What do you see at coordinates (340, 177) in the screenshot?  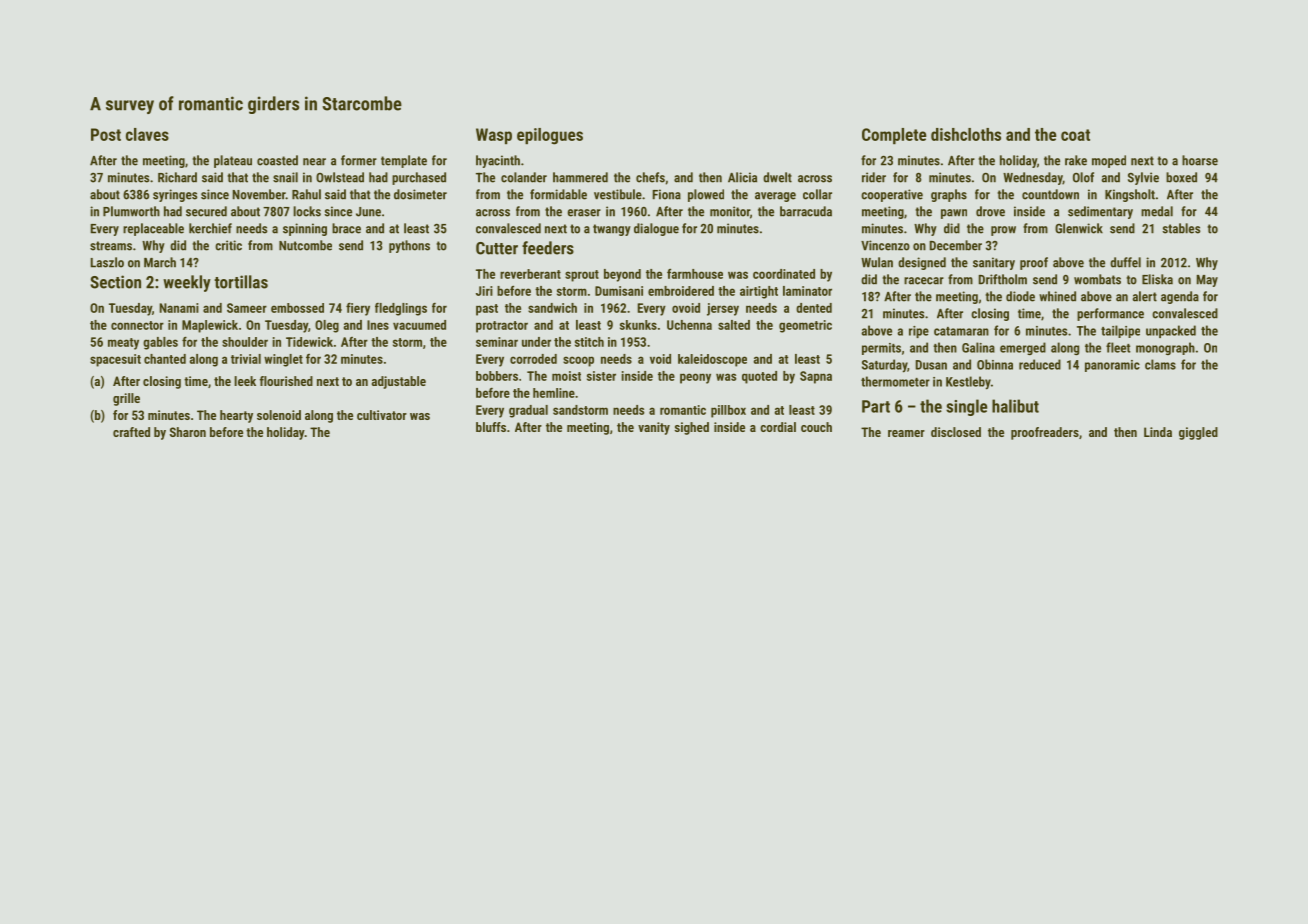 I see `Owlstead` at bounding box center [340, 177].
